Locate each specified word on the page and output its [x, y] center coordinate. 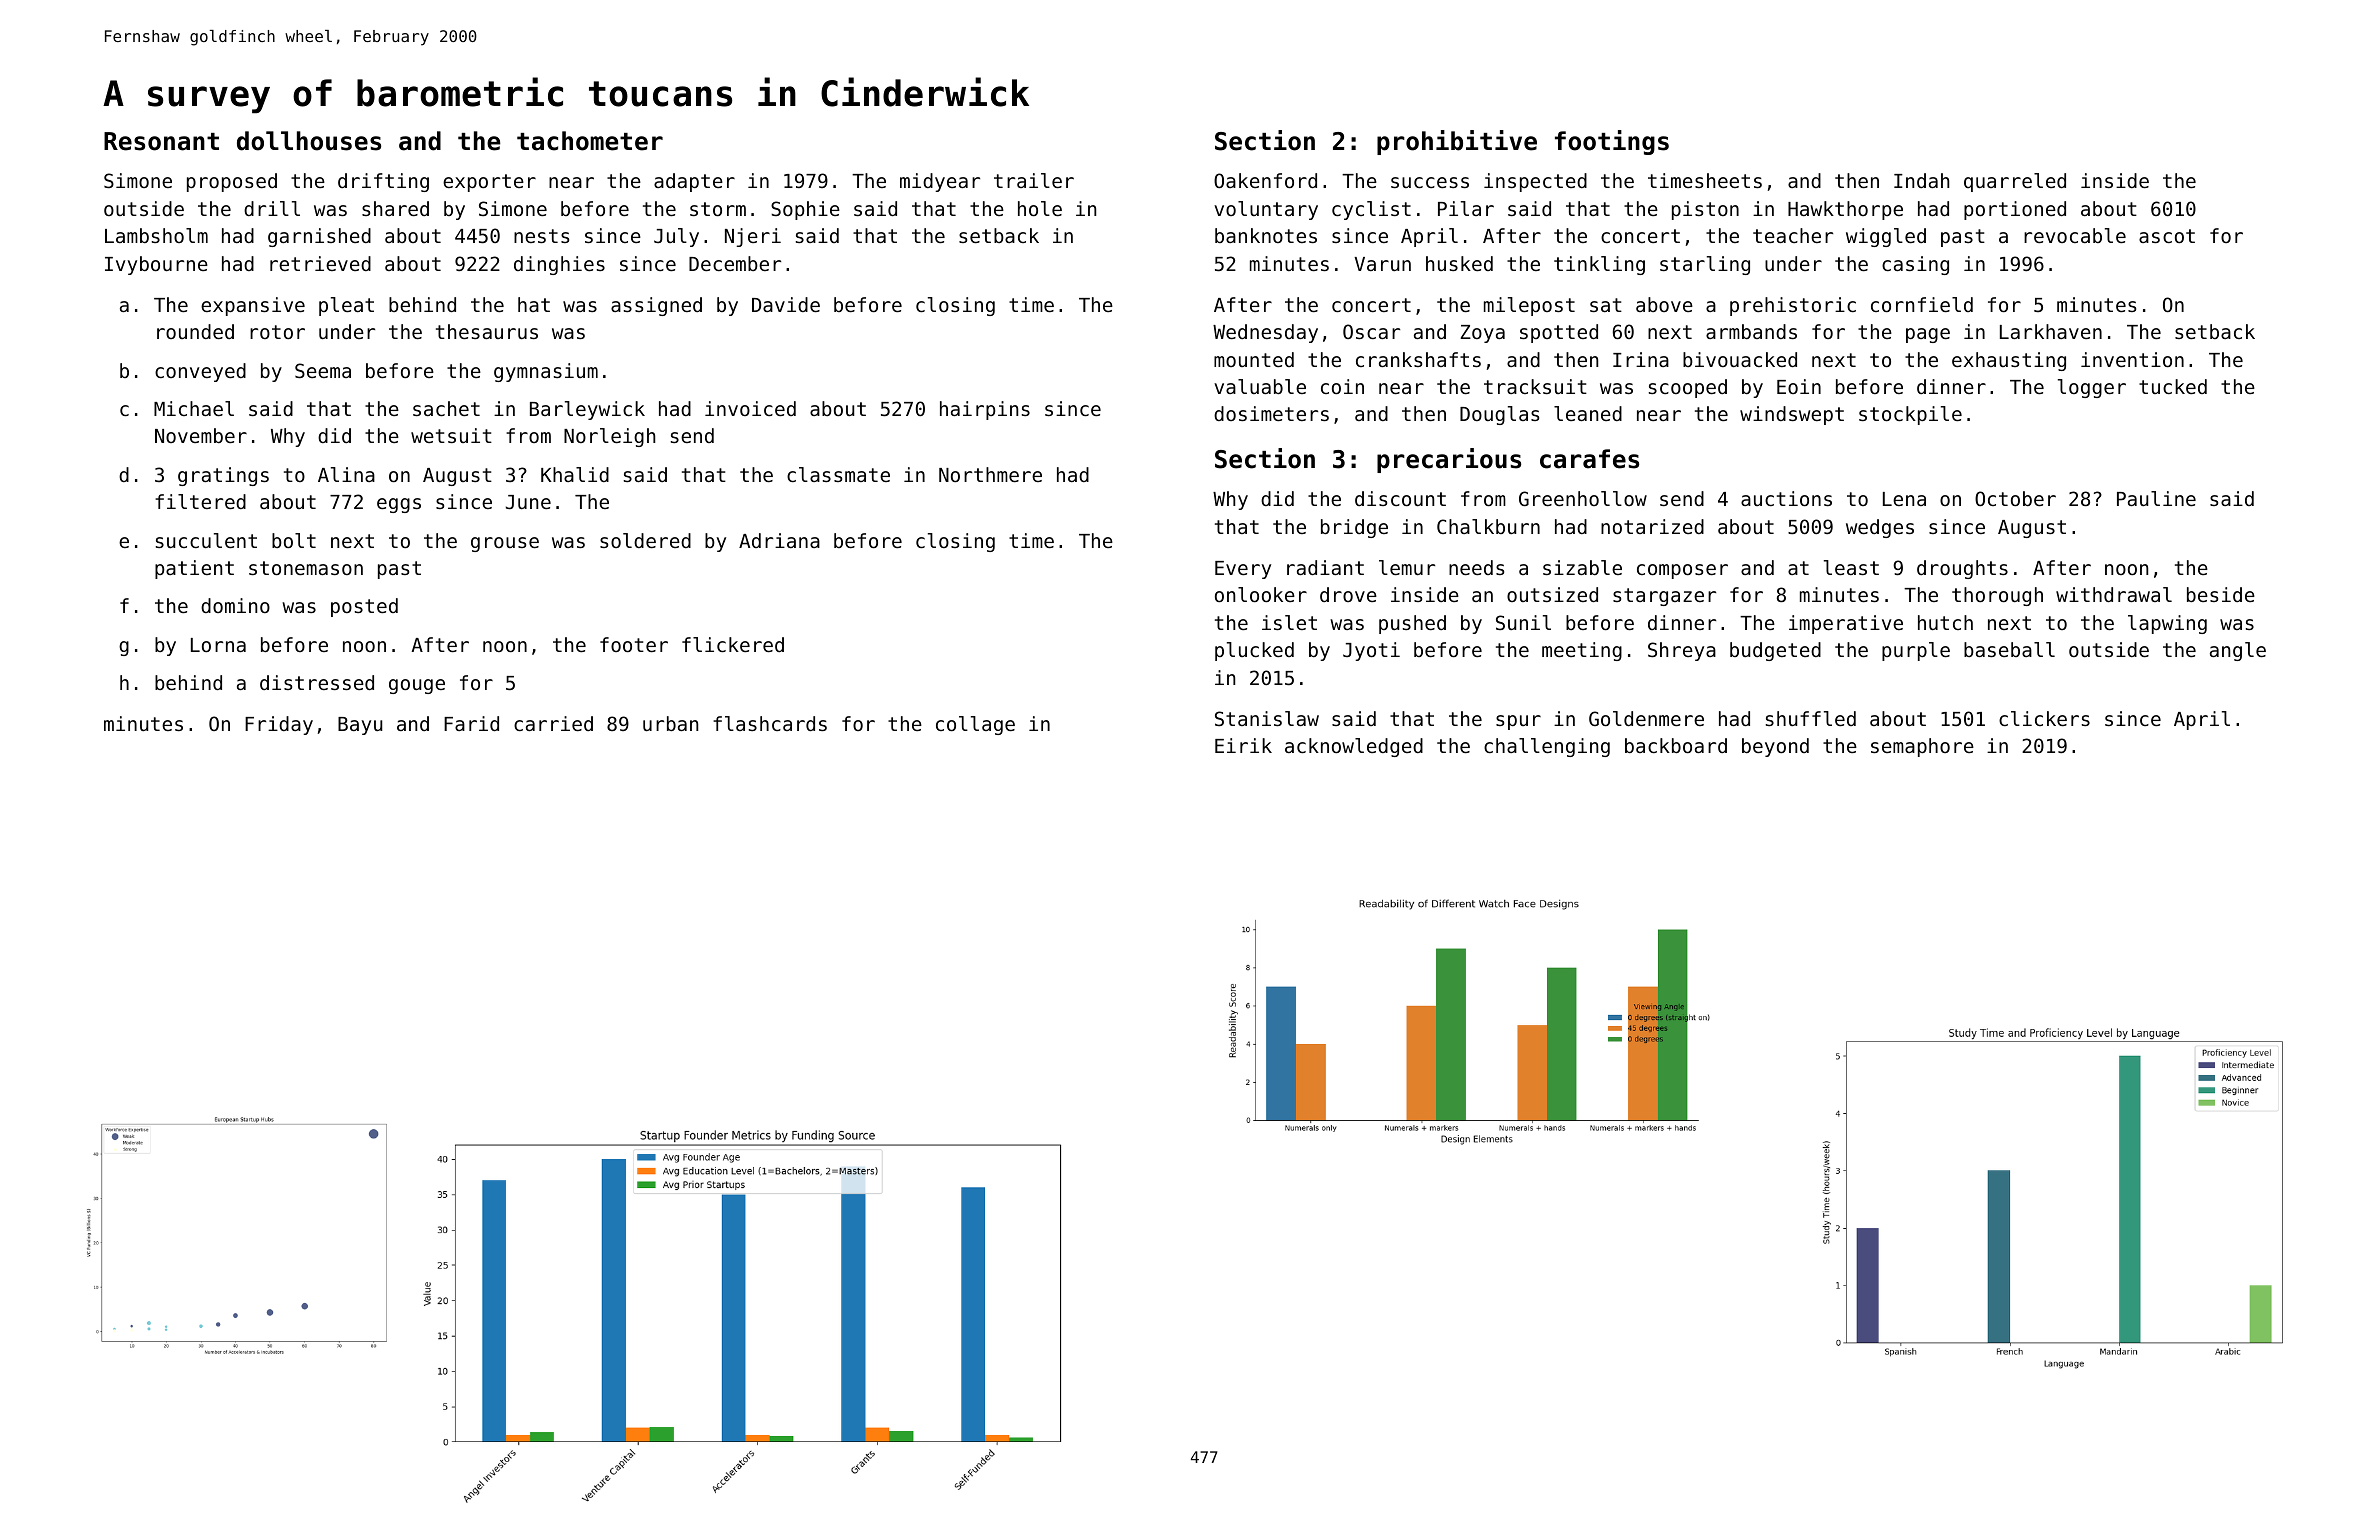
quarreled [2015, 182]
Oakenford [1265, 180]
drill [272, 208]
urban [670, 723]
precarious [1449, 460]
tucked [2173, 386]
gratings [223, 476]
